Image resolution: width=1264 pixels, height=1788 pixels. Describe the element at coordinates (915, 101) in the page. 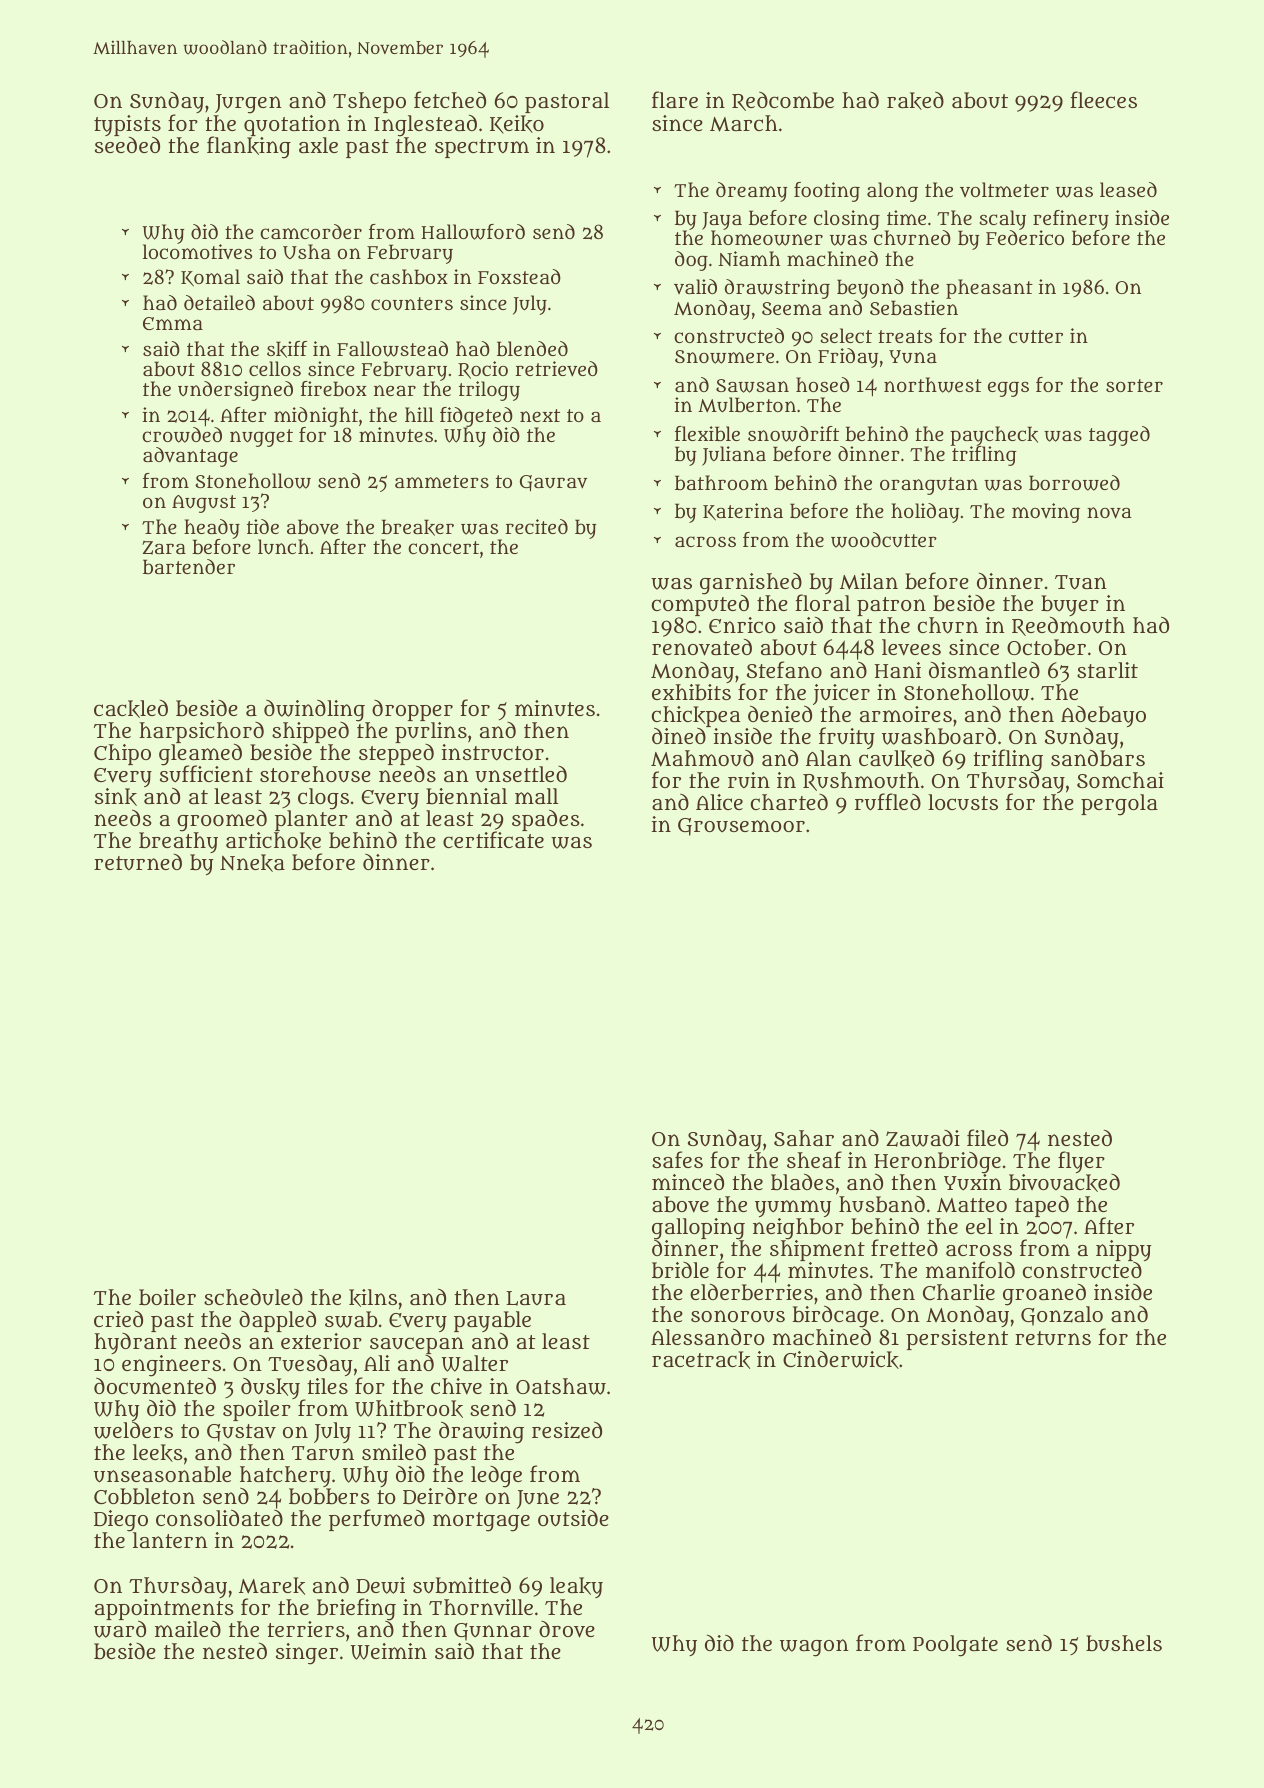

I see `raked` at that location.
